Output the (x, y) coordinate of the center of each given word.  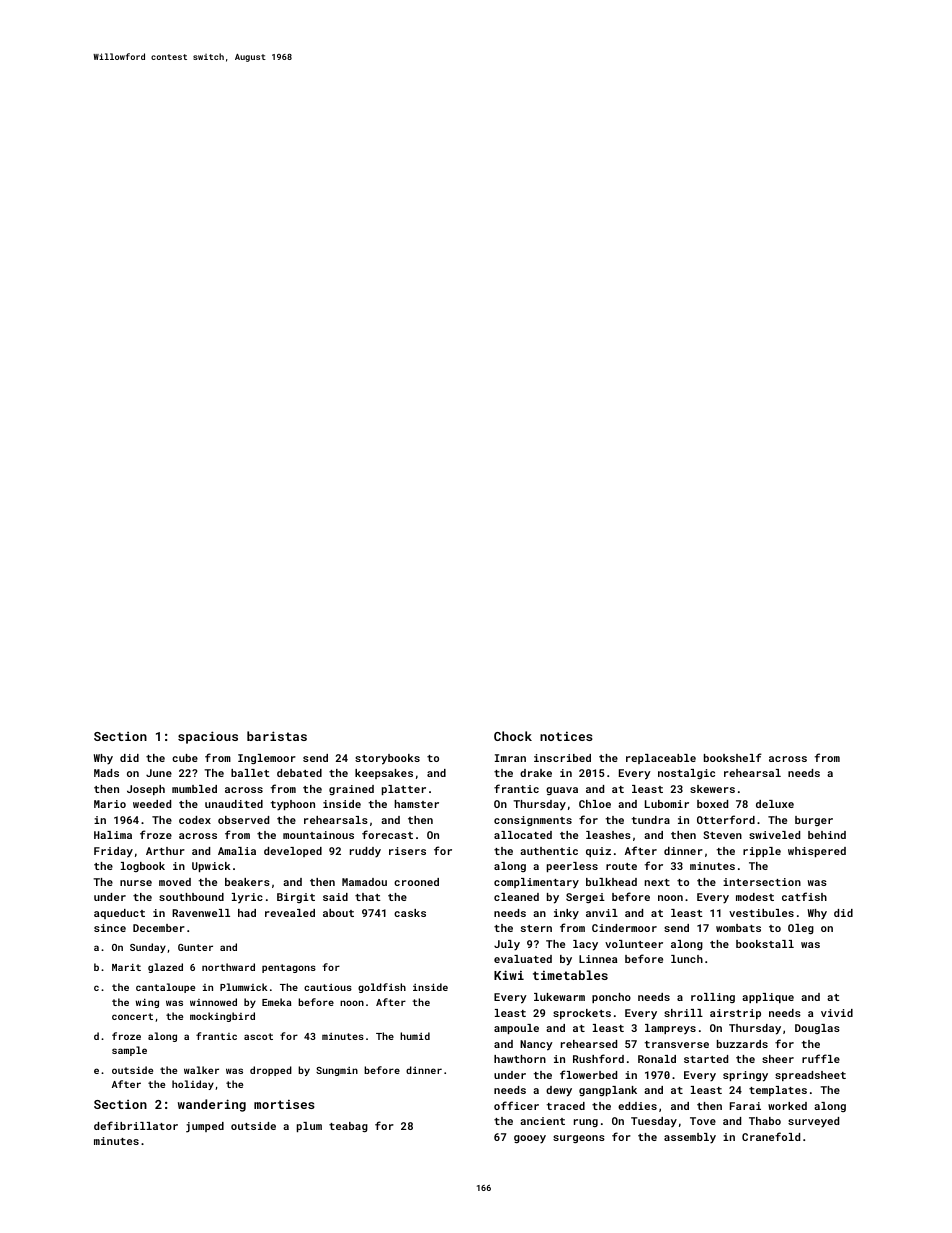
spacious (208, 737)
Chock (513, 736)
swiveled (774, 835)
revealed (290, 913)
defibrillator (136, 1125)
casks (410, 913)
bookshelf (733, 757)
